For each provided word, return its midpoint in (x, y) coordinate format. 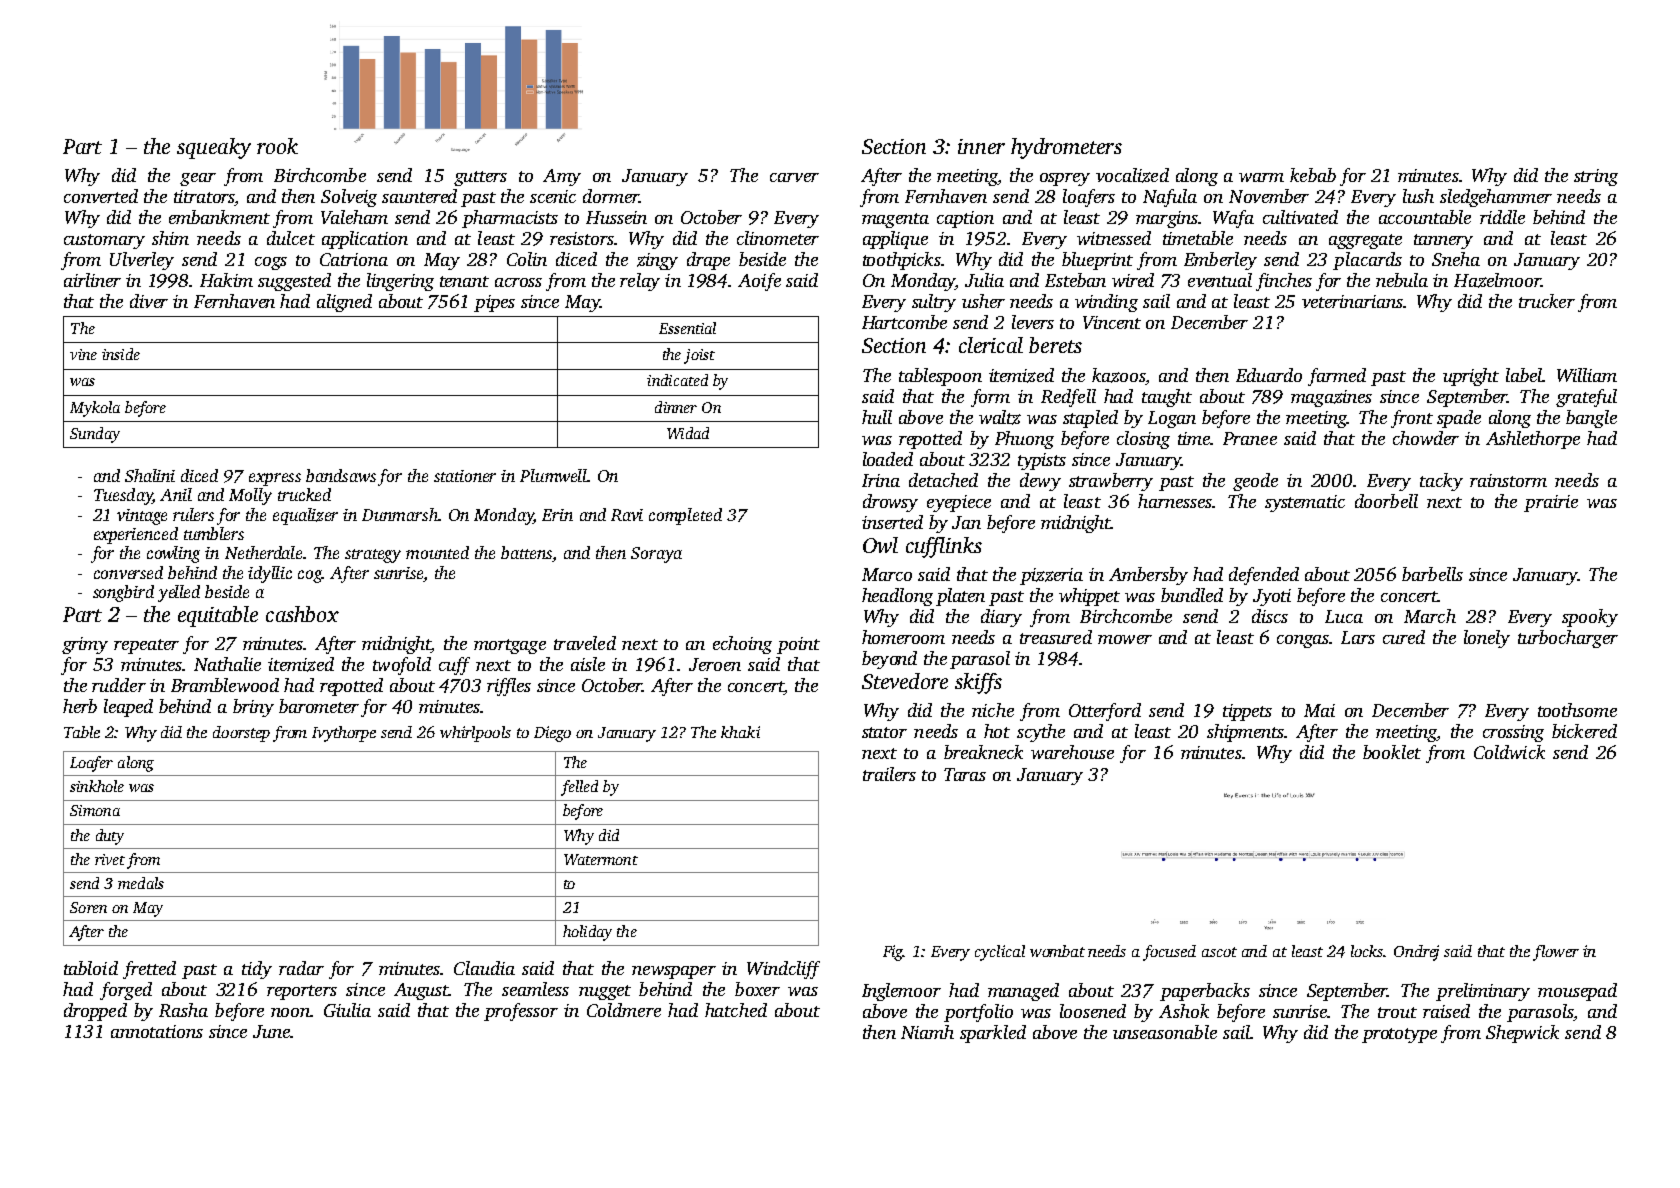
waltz (1000, 417)
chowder (1426, 438)
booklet (1392, 752)
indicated (677, 380)
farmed (1337, 377)
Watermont (601, 859)
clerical (991, 345)
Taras (965, 774)
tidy (257, 970)
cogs (271, 263)
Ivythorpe (344, 734)
